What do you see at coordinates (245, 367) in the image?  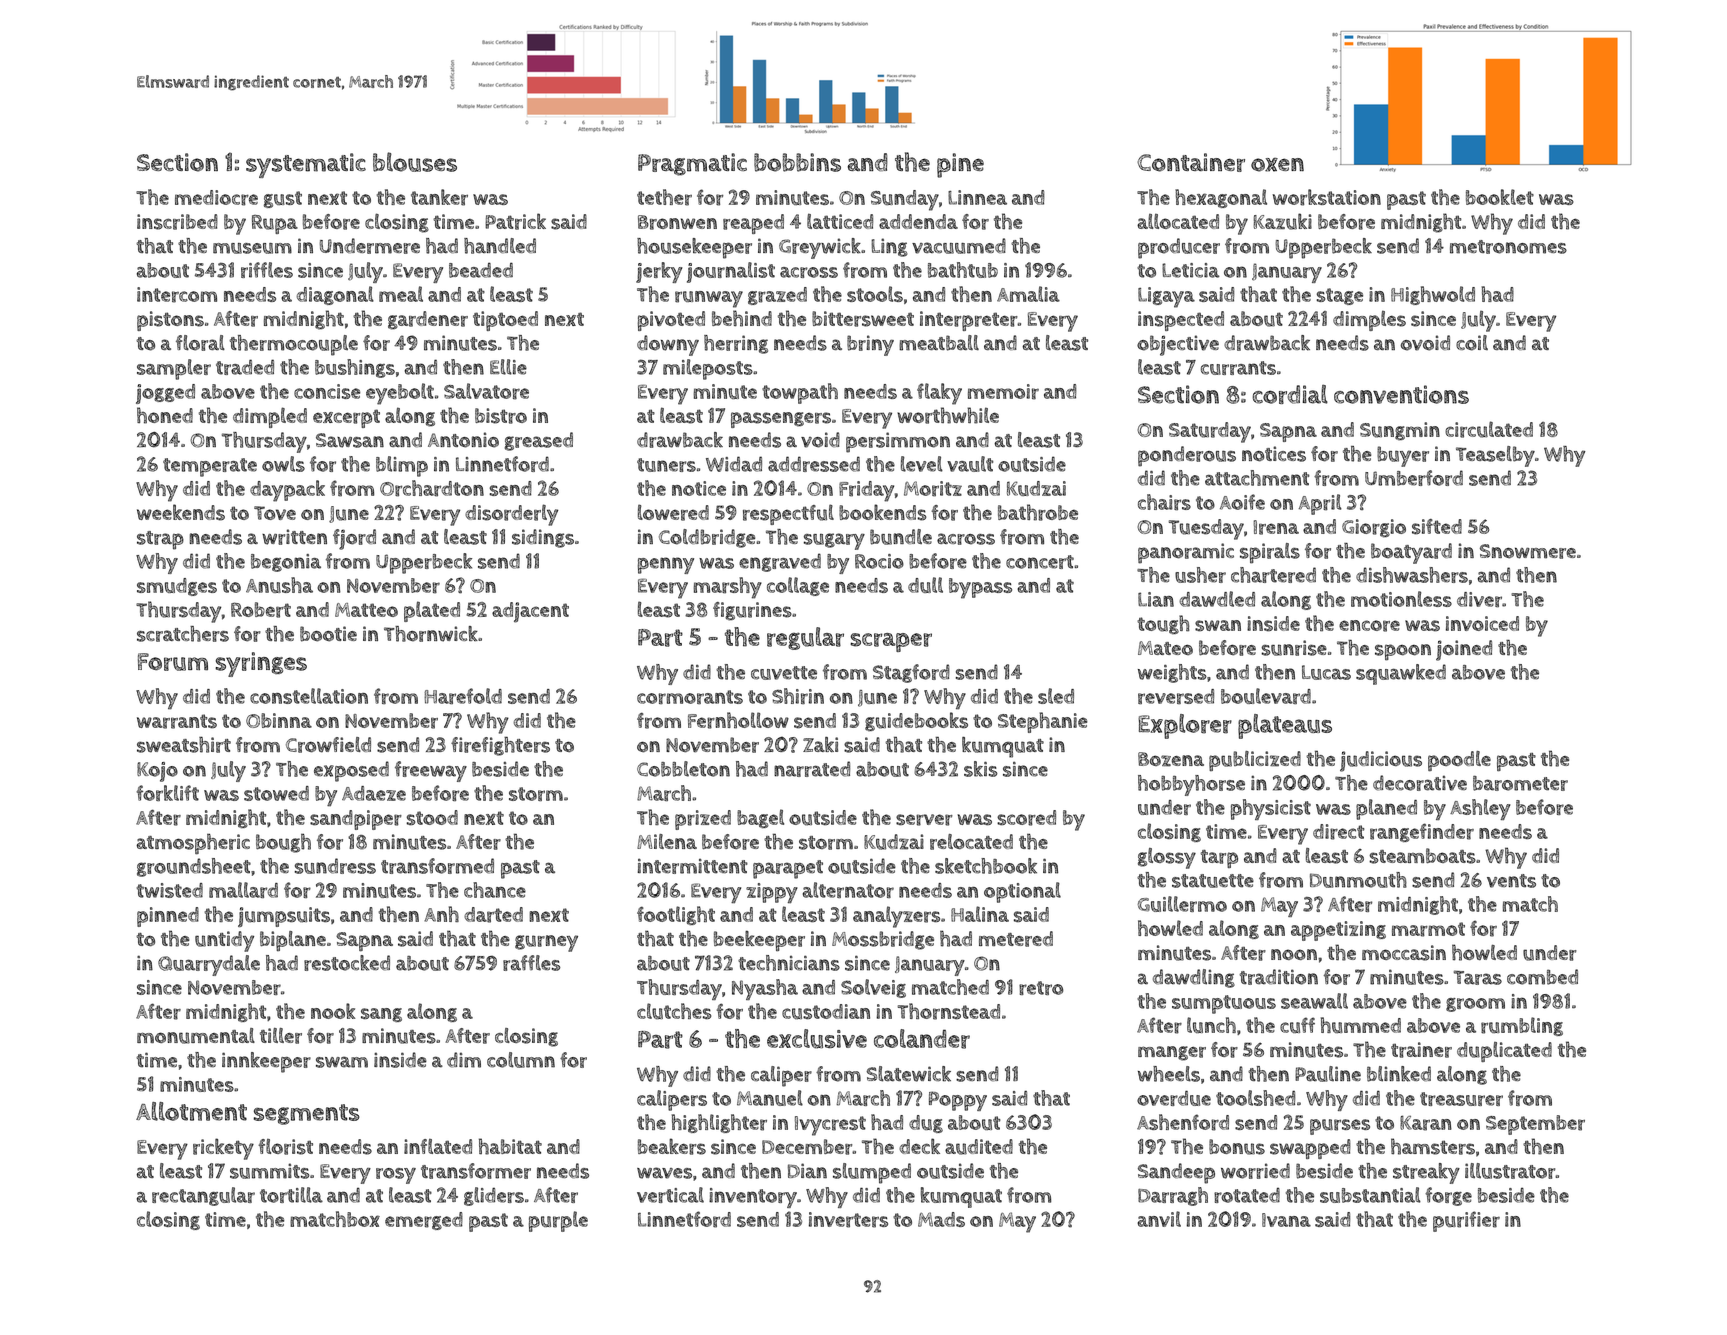 I see `traded` at bounding box center [245, 367].
